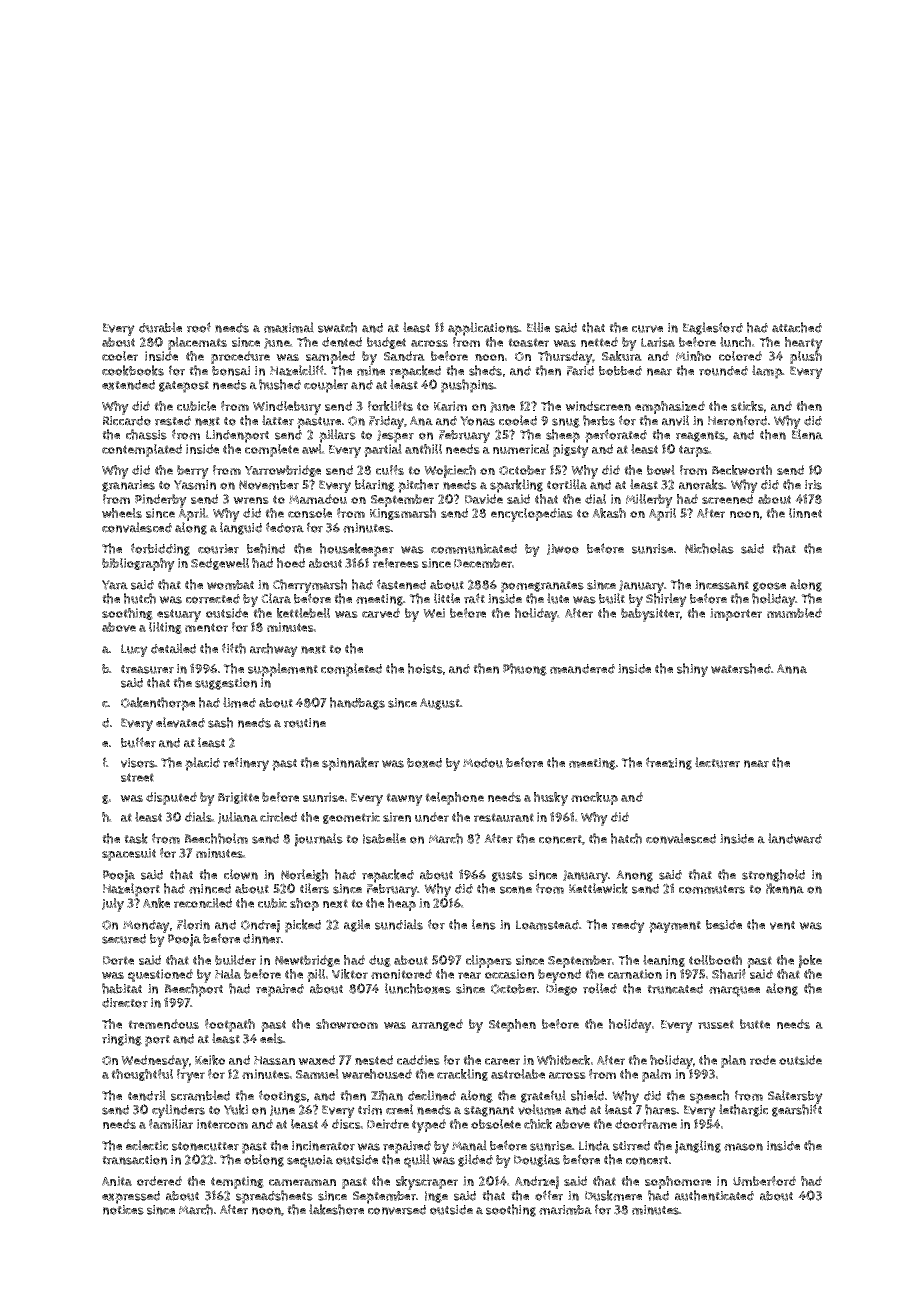  Describe the element at coordinates (628, 926) in the screenshot. I see `reedy` at that location.
